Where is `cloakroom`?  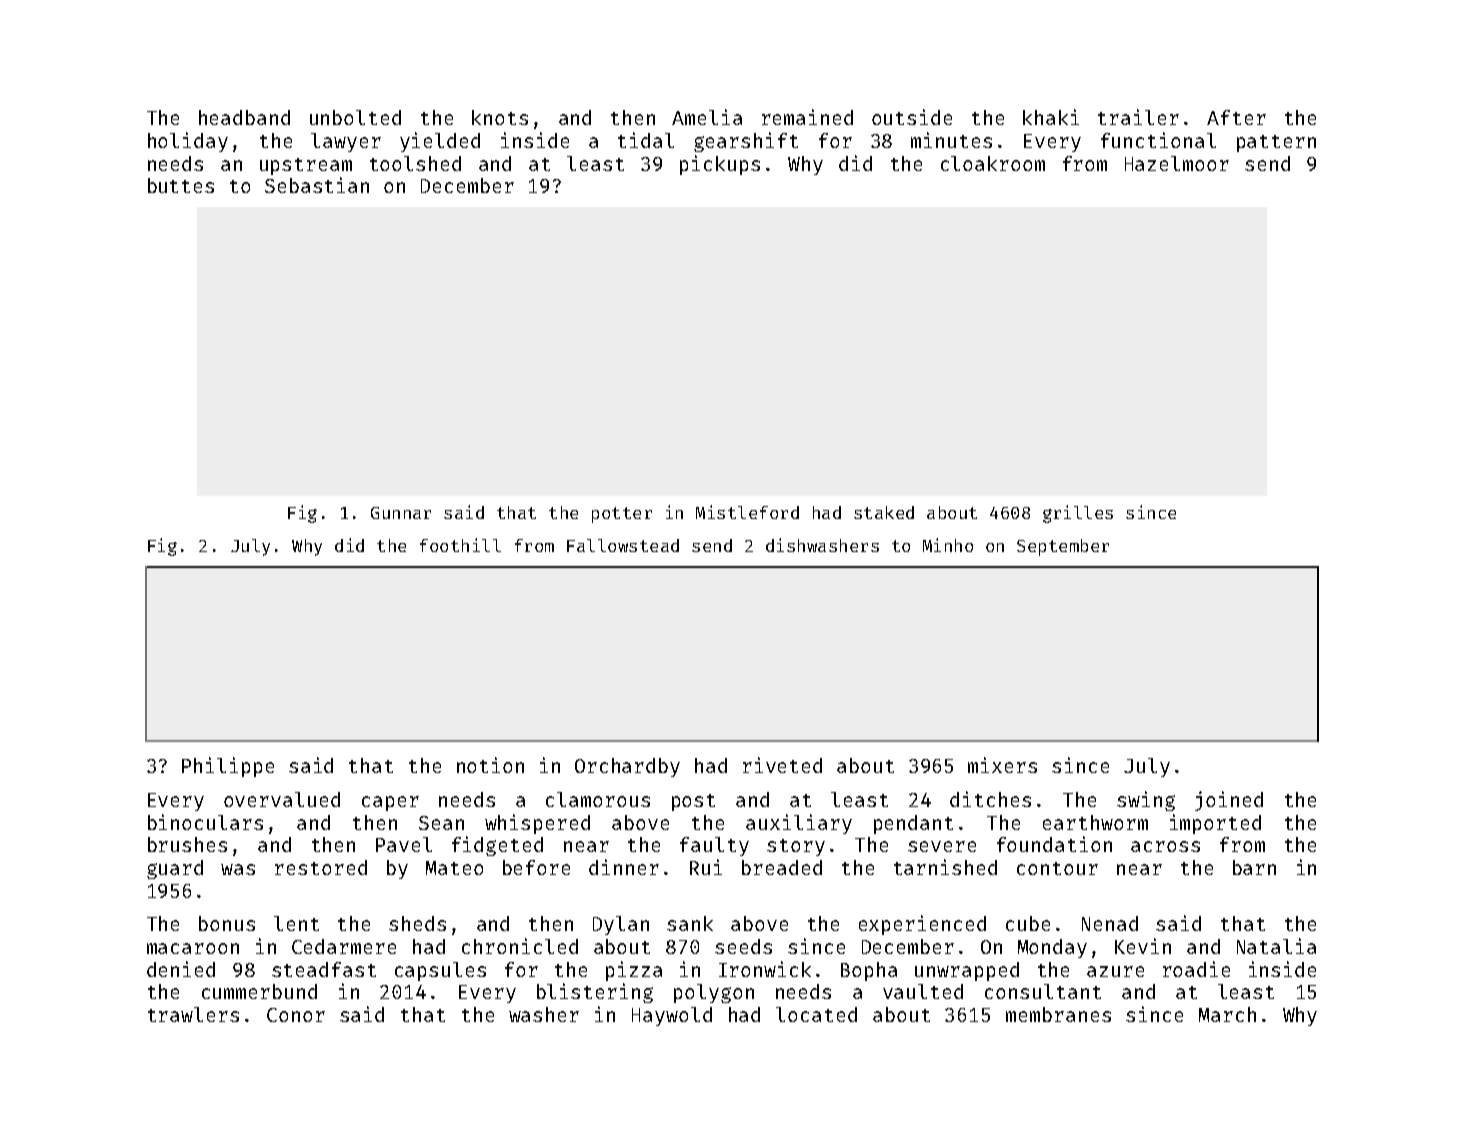 cloakroom is located at coordinates (993, 163).
